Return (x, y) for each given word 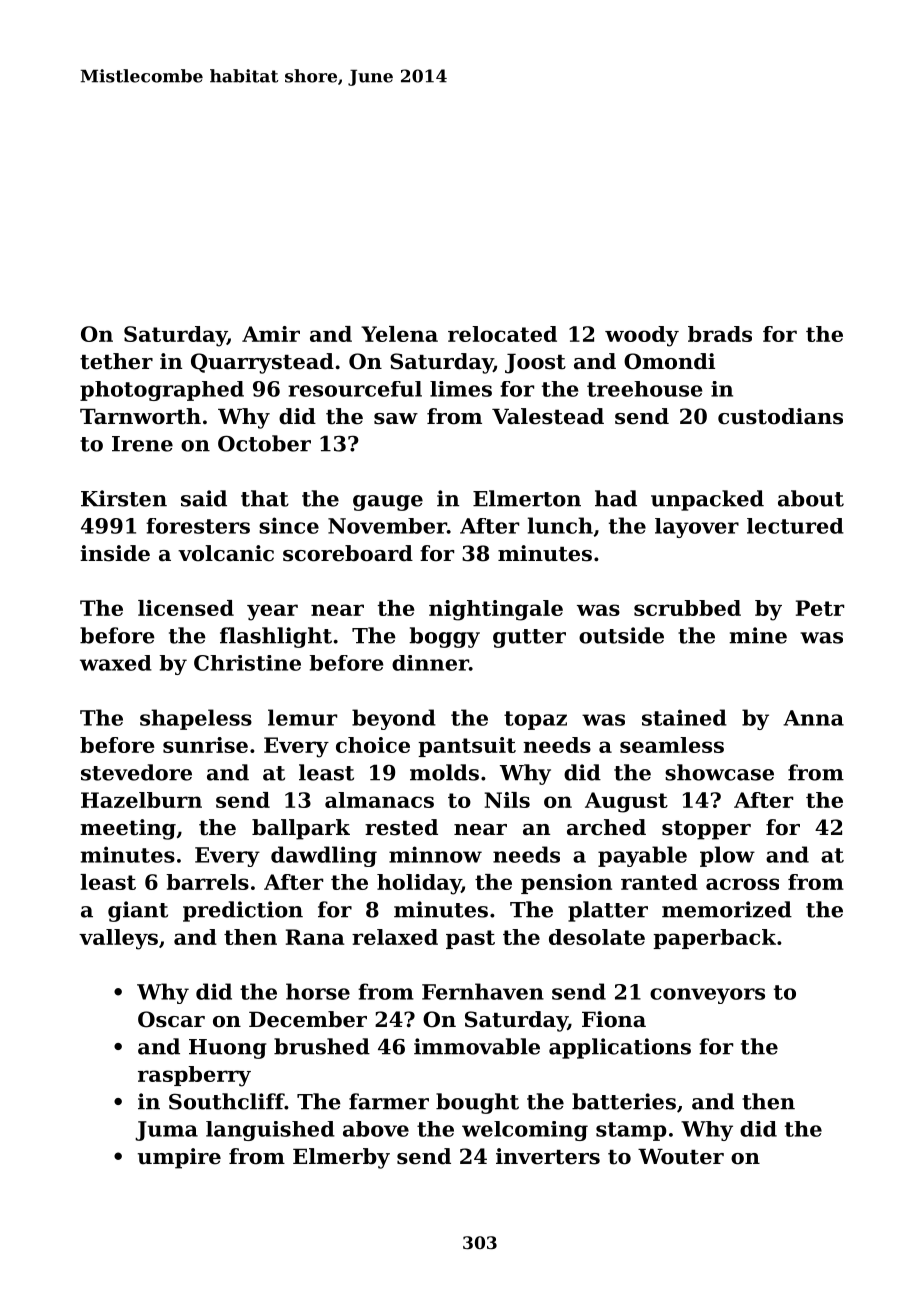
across (742, 884)
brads (720, 334)
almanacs (379, 800)
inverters (548, 1156)
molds (444, 772)
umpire (179, 1158)
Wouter (681, 1156)
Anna (813, 718)
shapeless (196, 719)
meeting (128, 829)
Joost (535, 363)
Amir (271, 334)
